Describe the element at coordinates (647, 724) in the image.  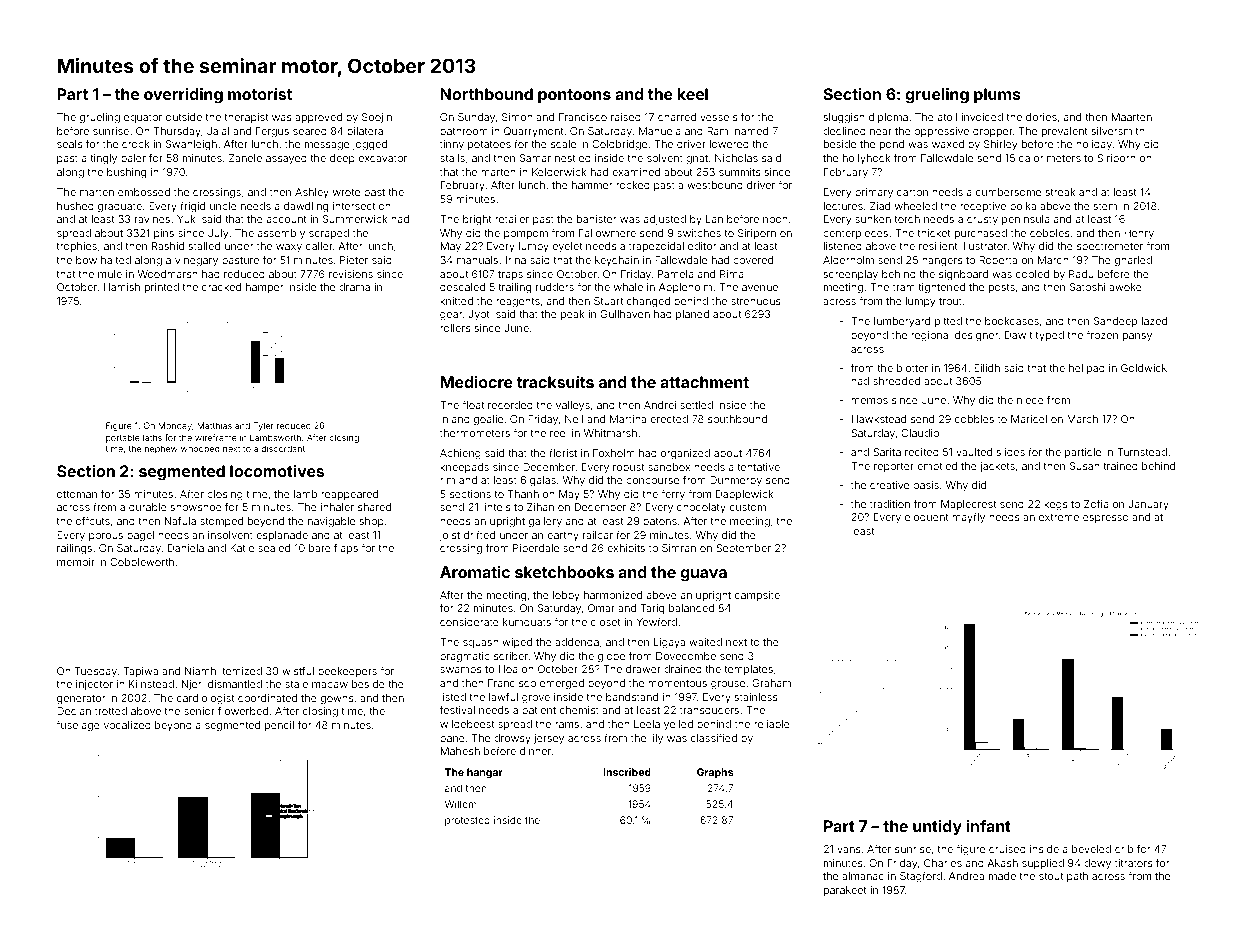
I see `Leela` at that location.
